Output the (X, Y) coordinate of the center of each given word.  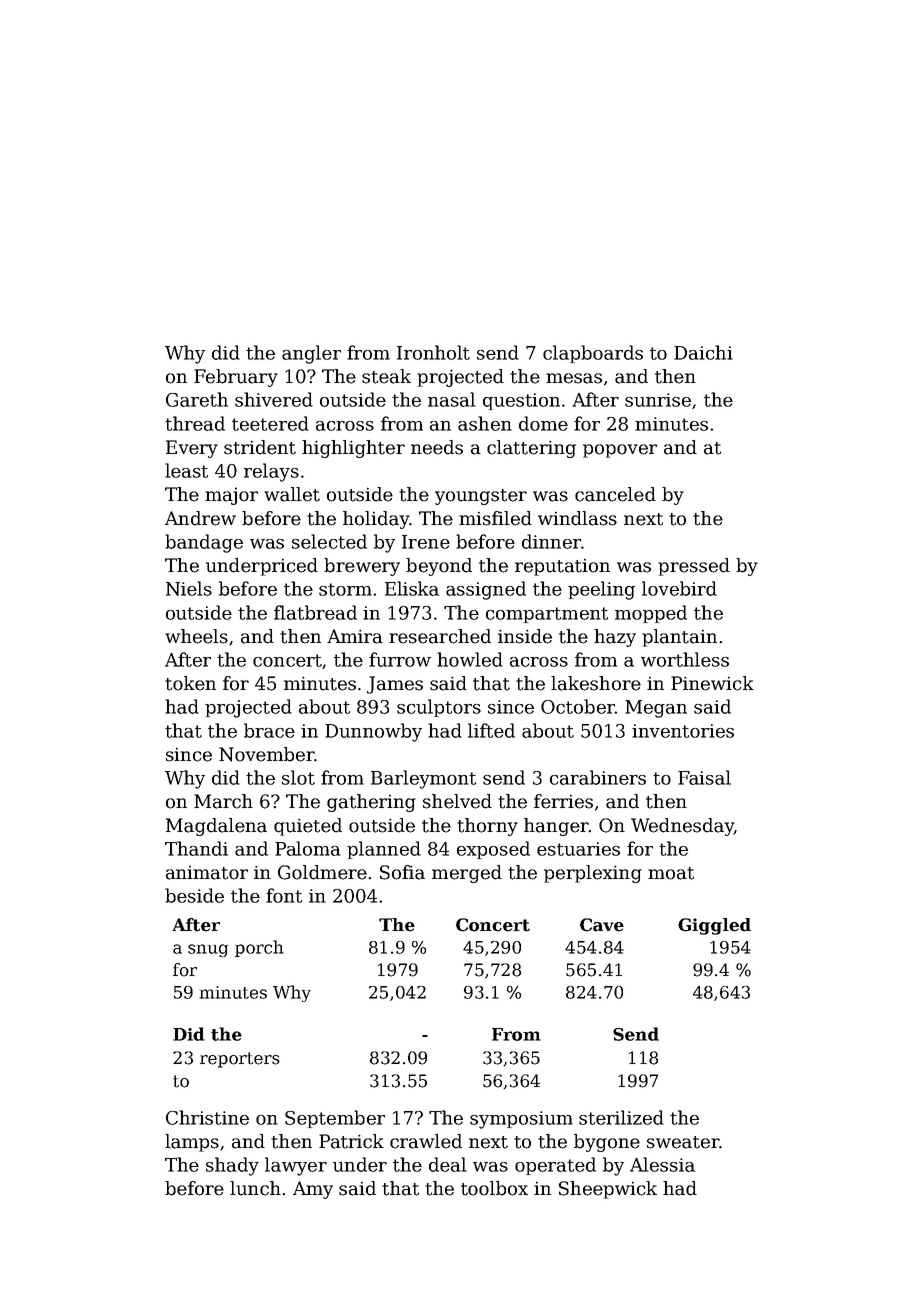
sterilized (621, 1117)
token (190, 683)
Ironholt (433, 352)
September (335, 1119)
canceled (615, 494)
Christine (207, 1117)
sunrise (658, 400)
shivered (274, 399)
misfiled (495, 518)
